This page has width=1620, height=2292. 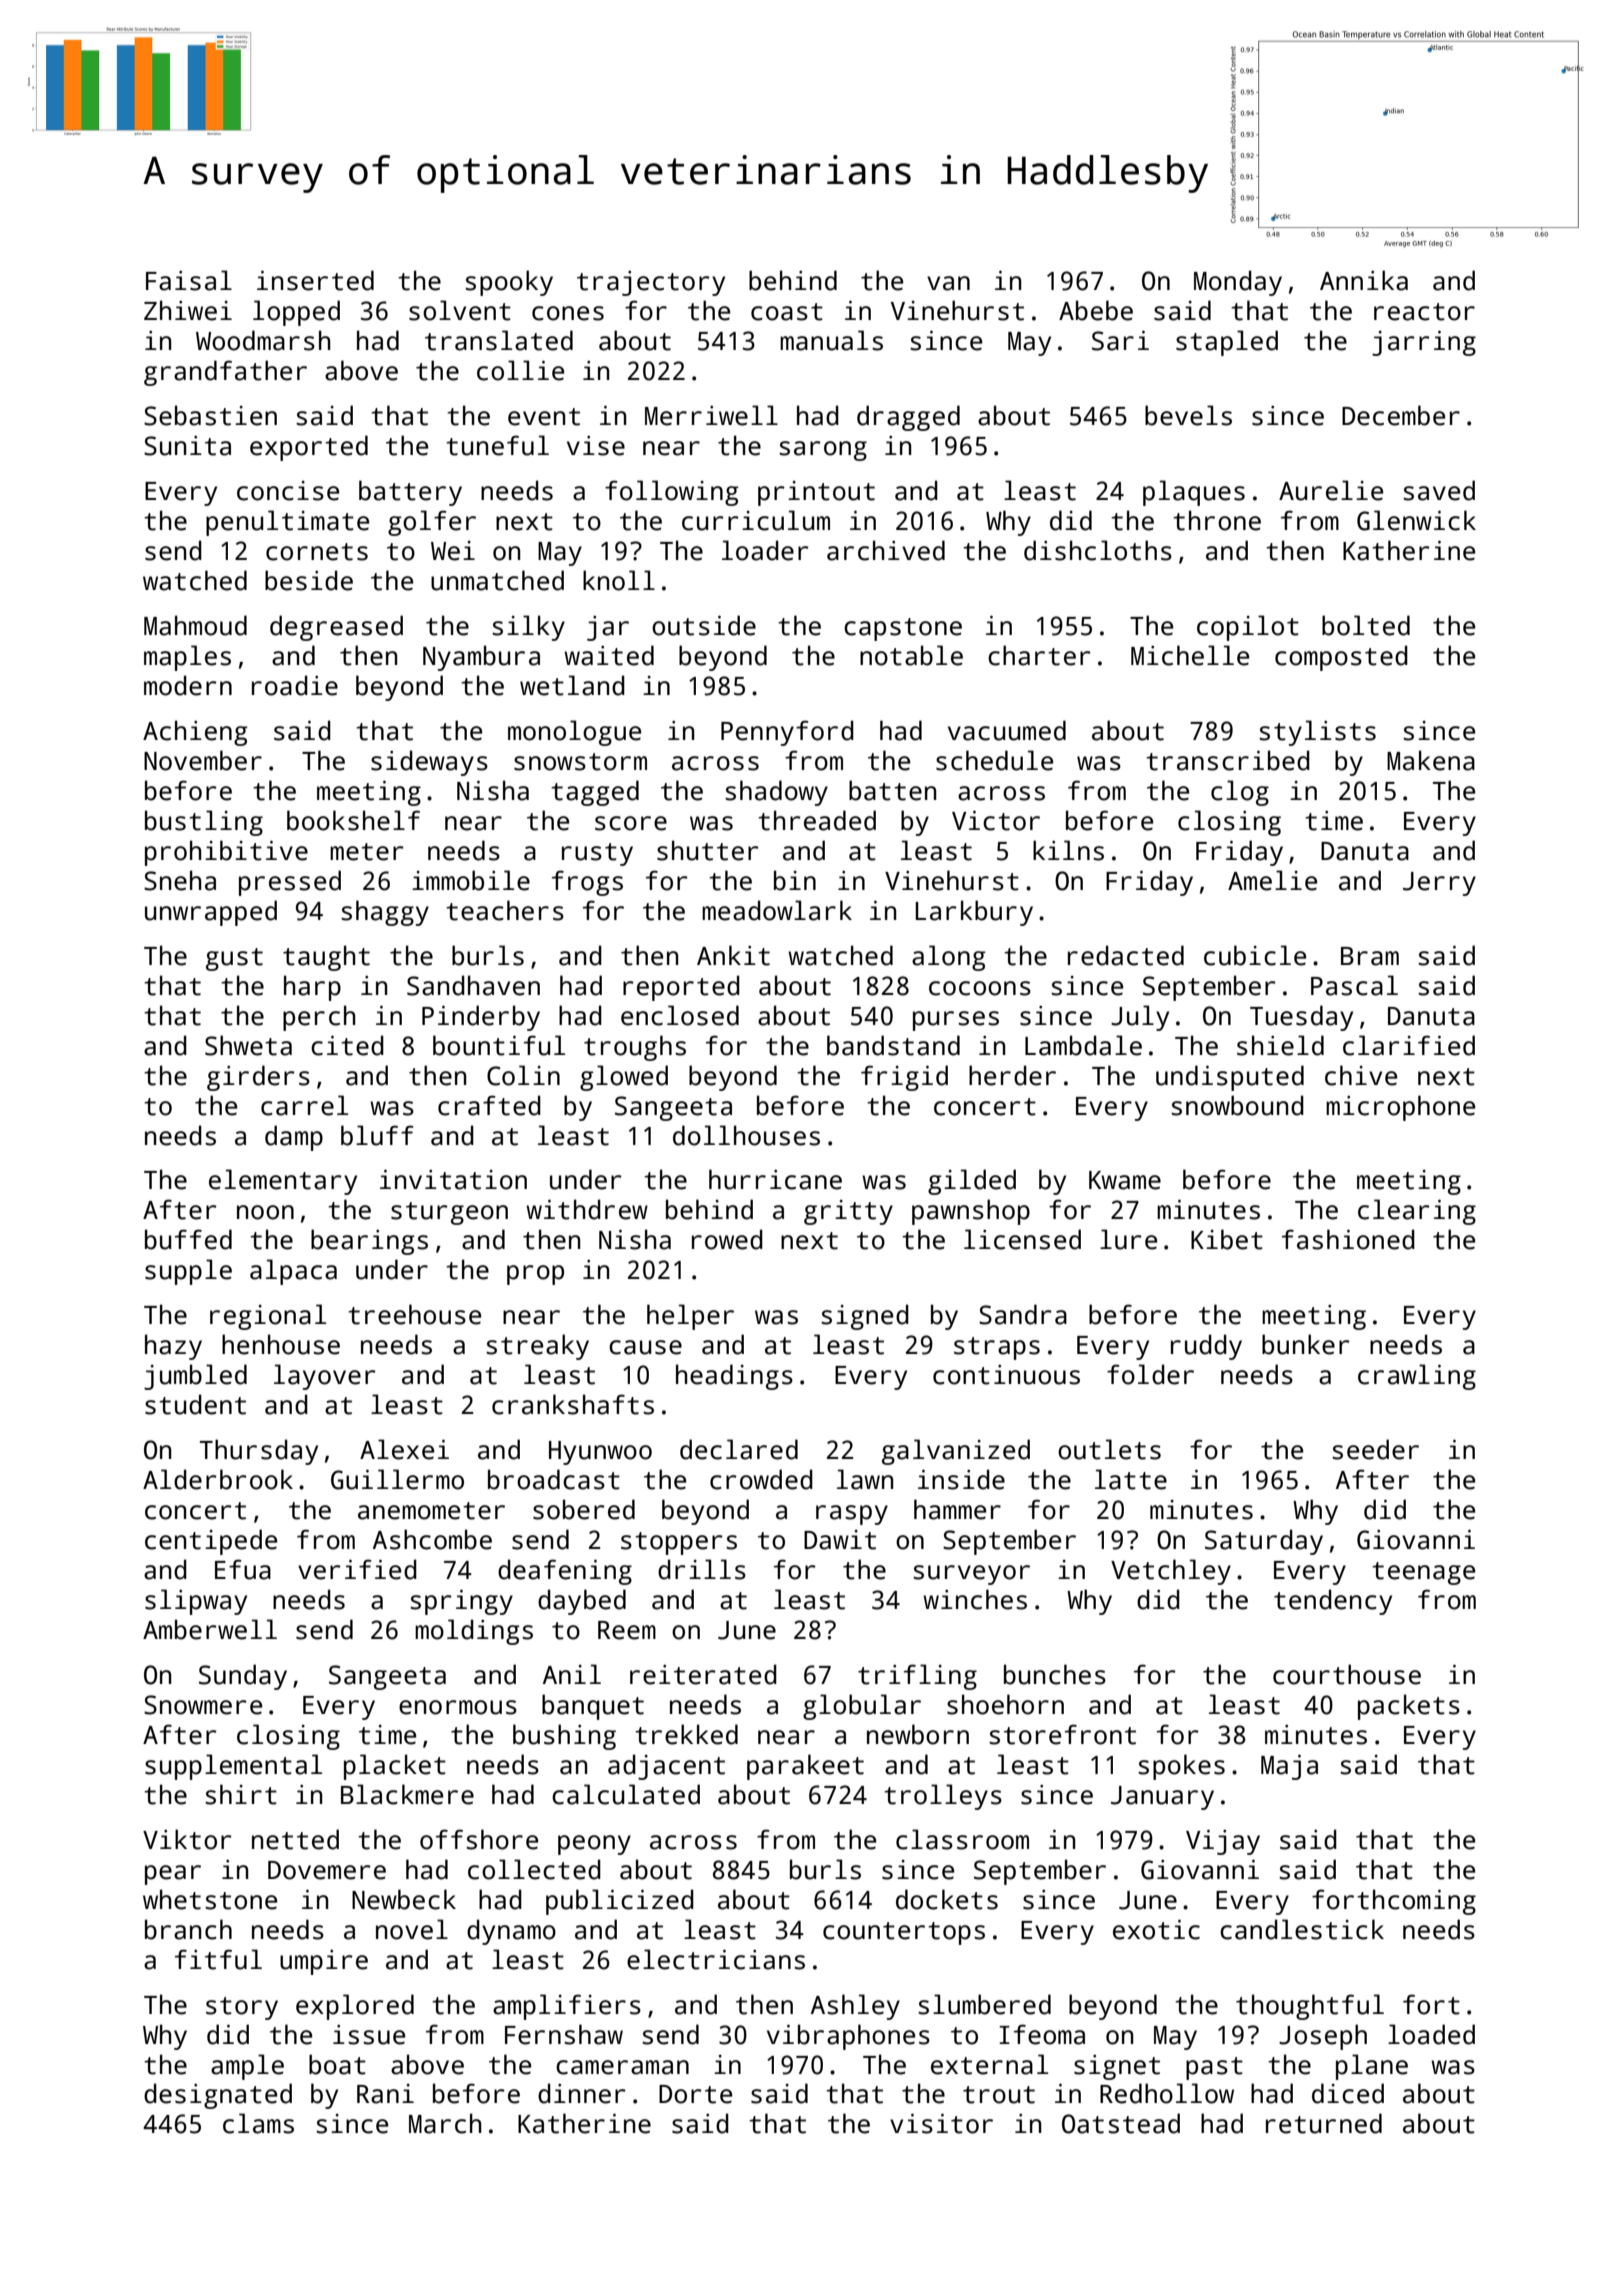 I want to click on threaded, so click(x=817, y=820).
